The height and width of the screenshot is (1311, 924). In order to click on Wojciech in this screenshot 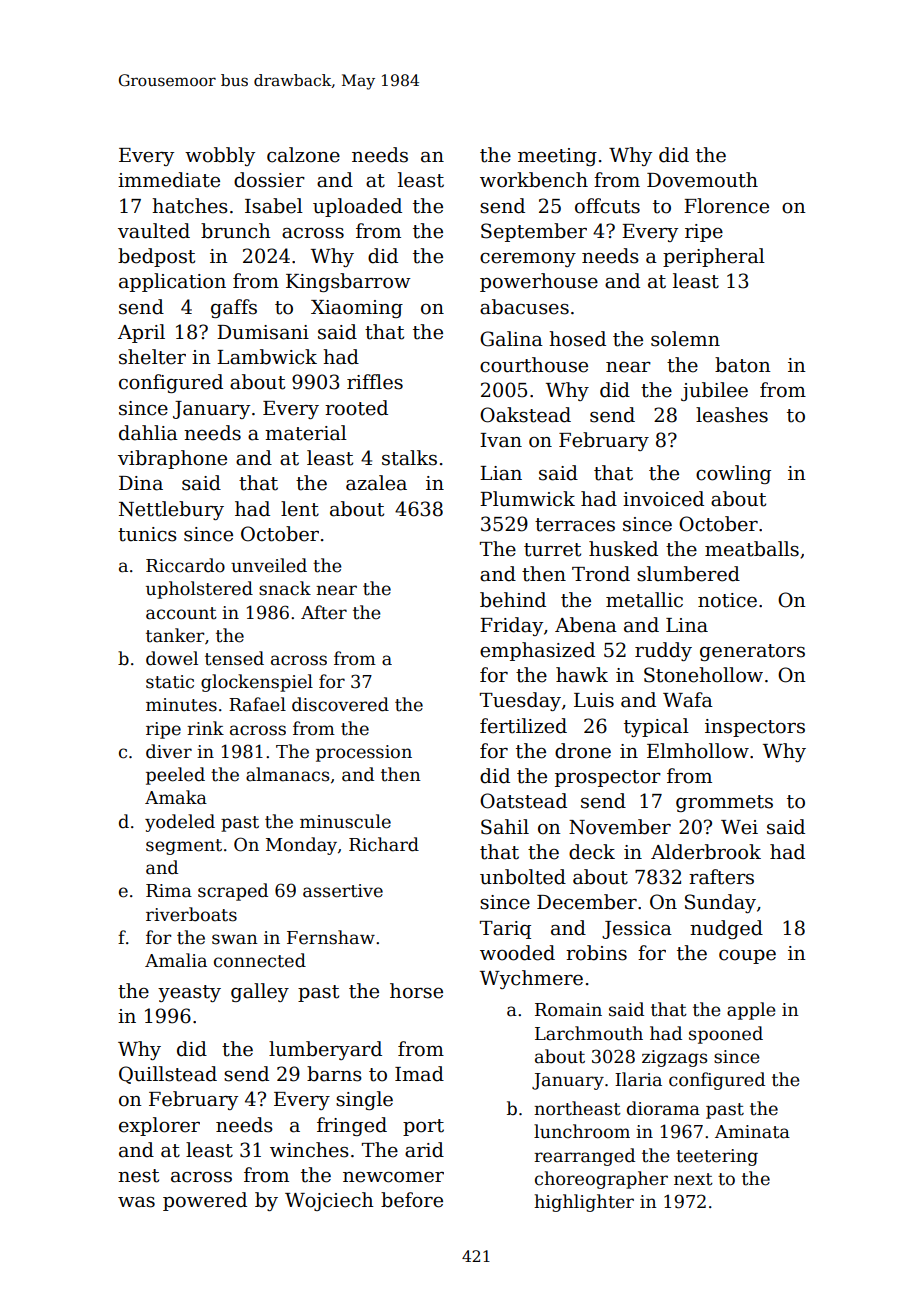, I will do `click(329, 1201)`.
